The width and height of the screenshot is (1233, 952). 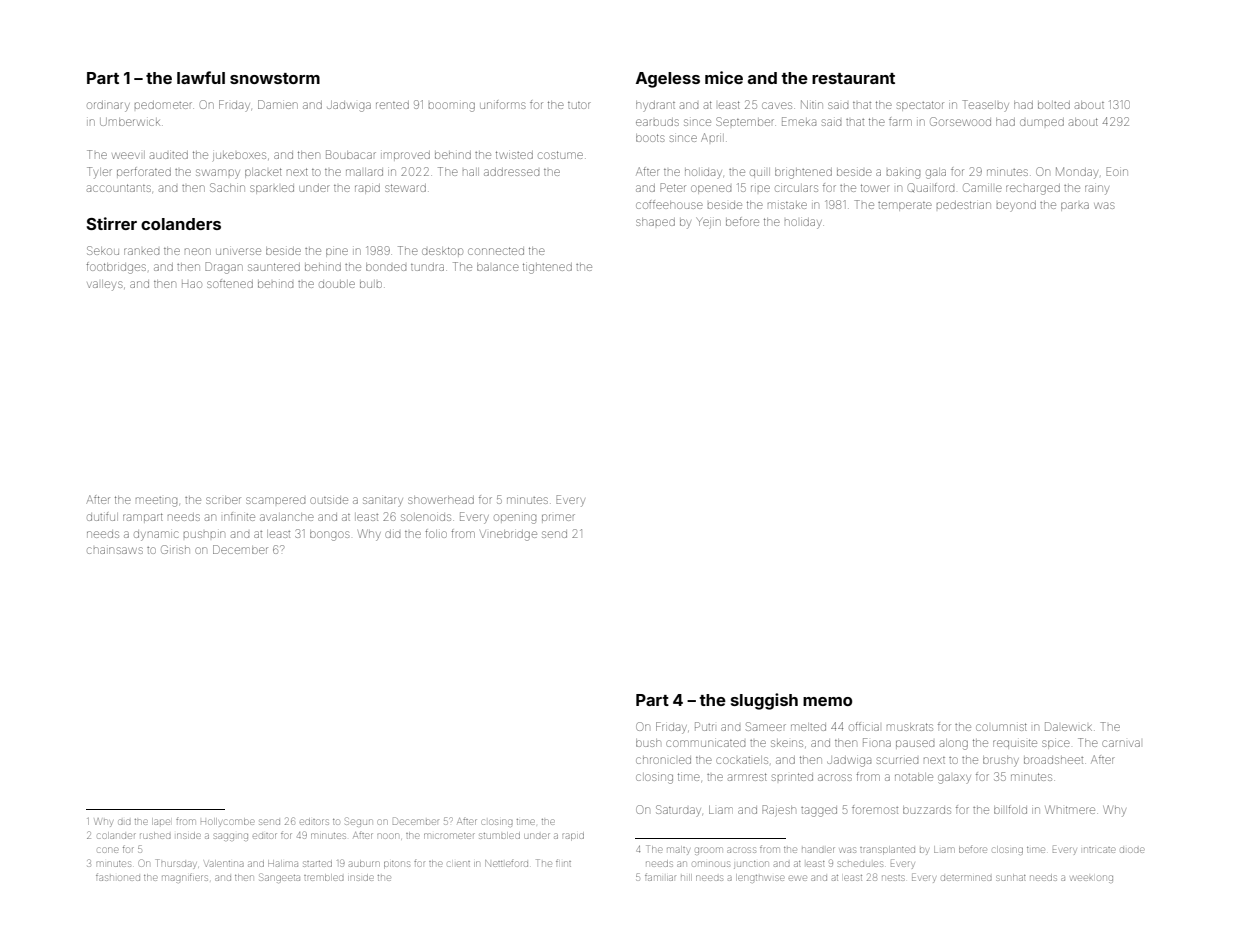 What do you see at coordinates (502, 104) in the screenshot?
I see `uniforms` at bounding box center [502, 104].
